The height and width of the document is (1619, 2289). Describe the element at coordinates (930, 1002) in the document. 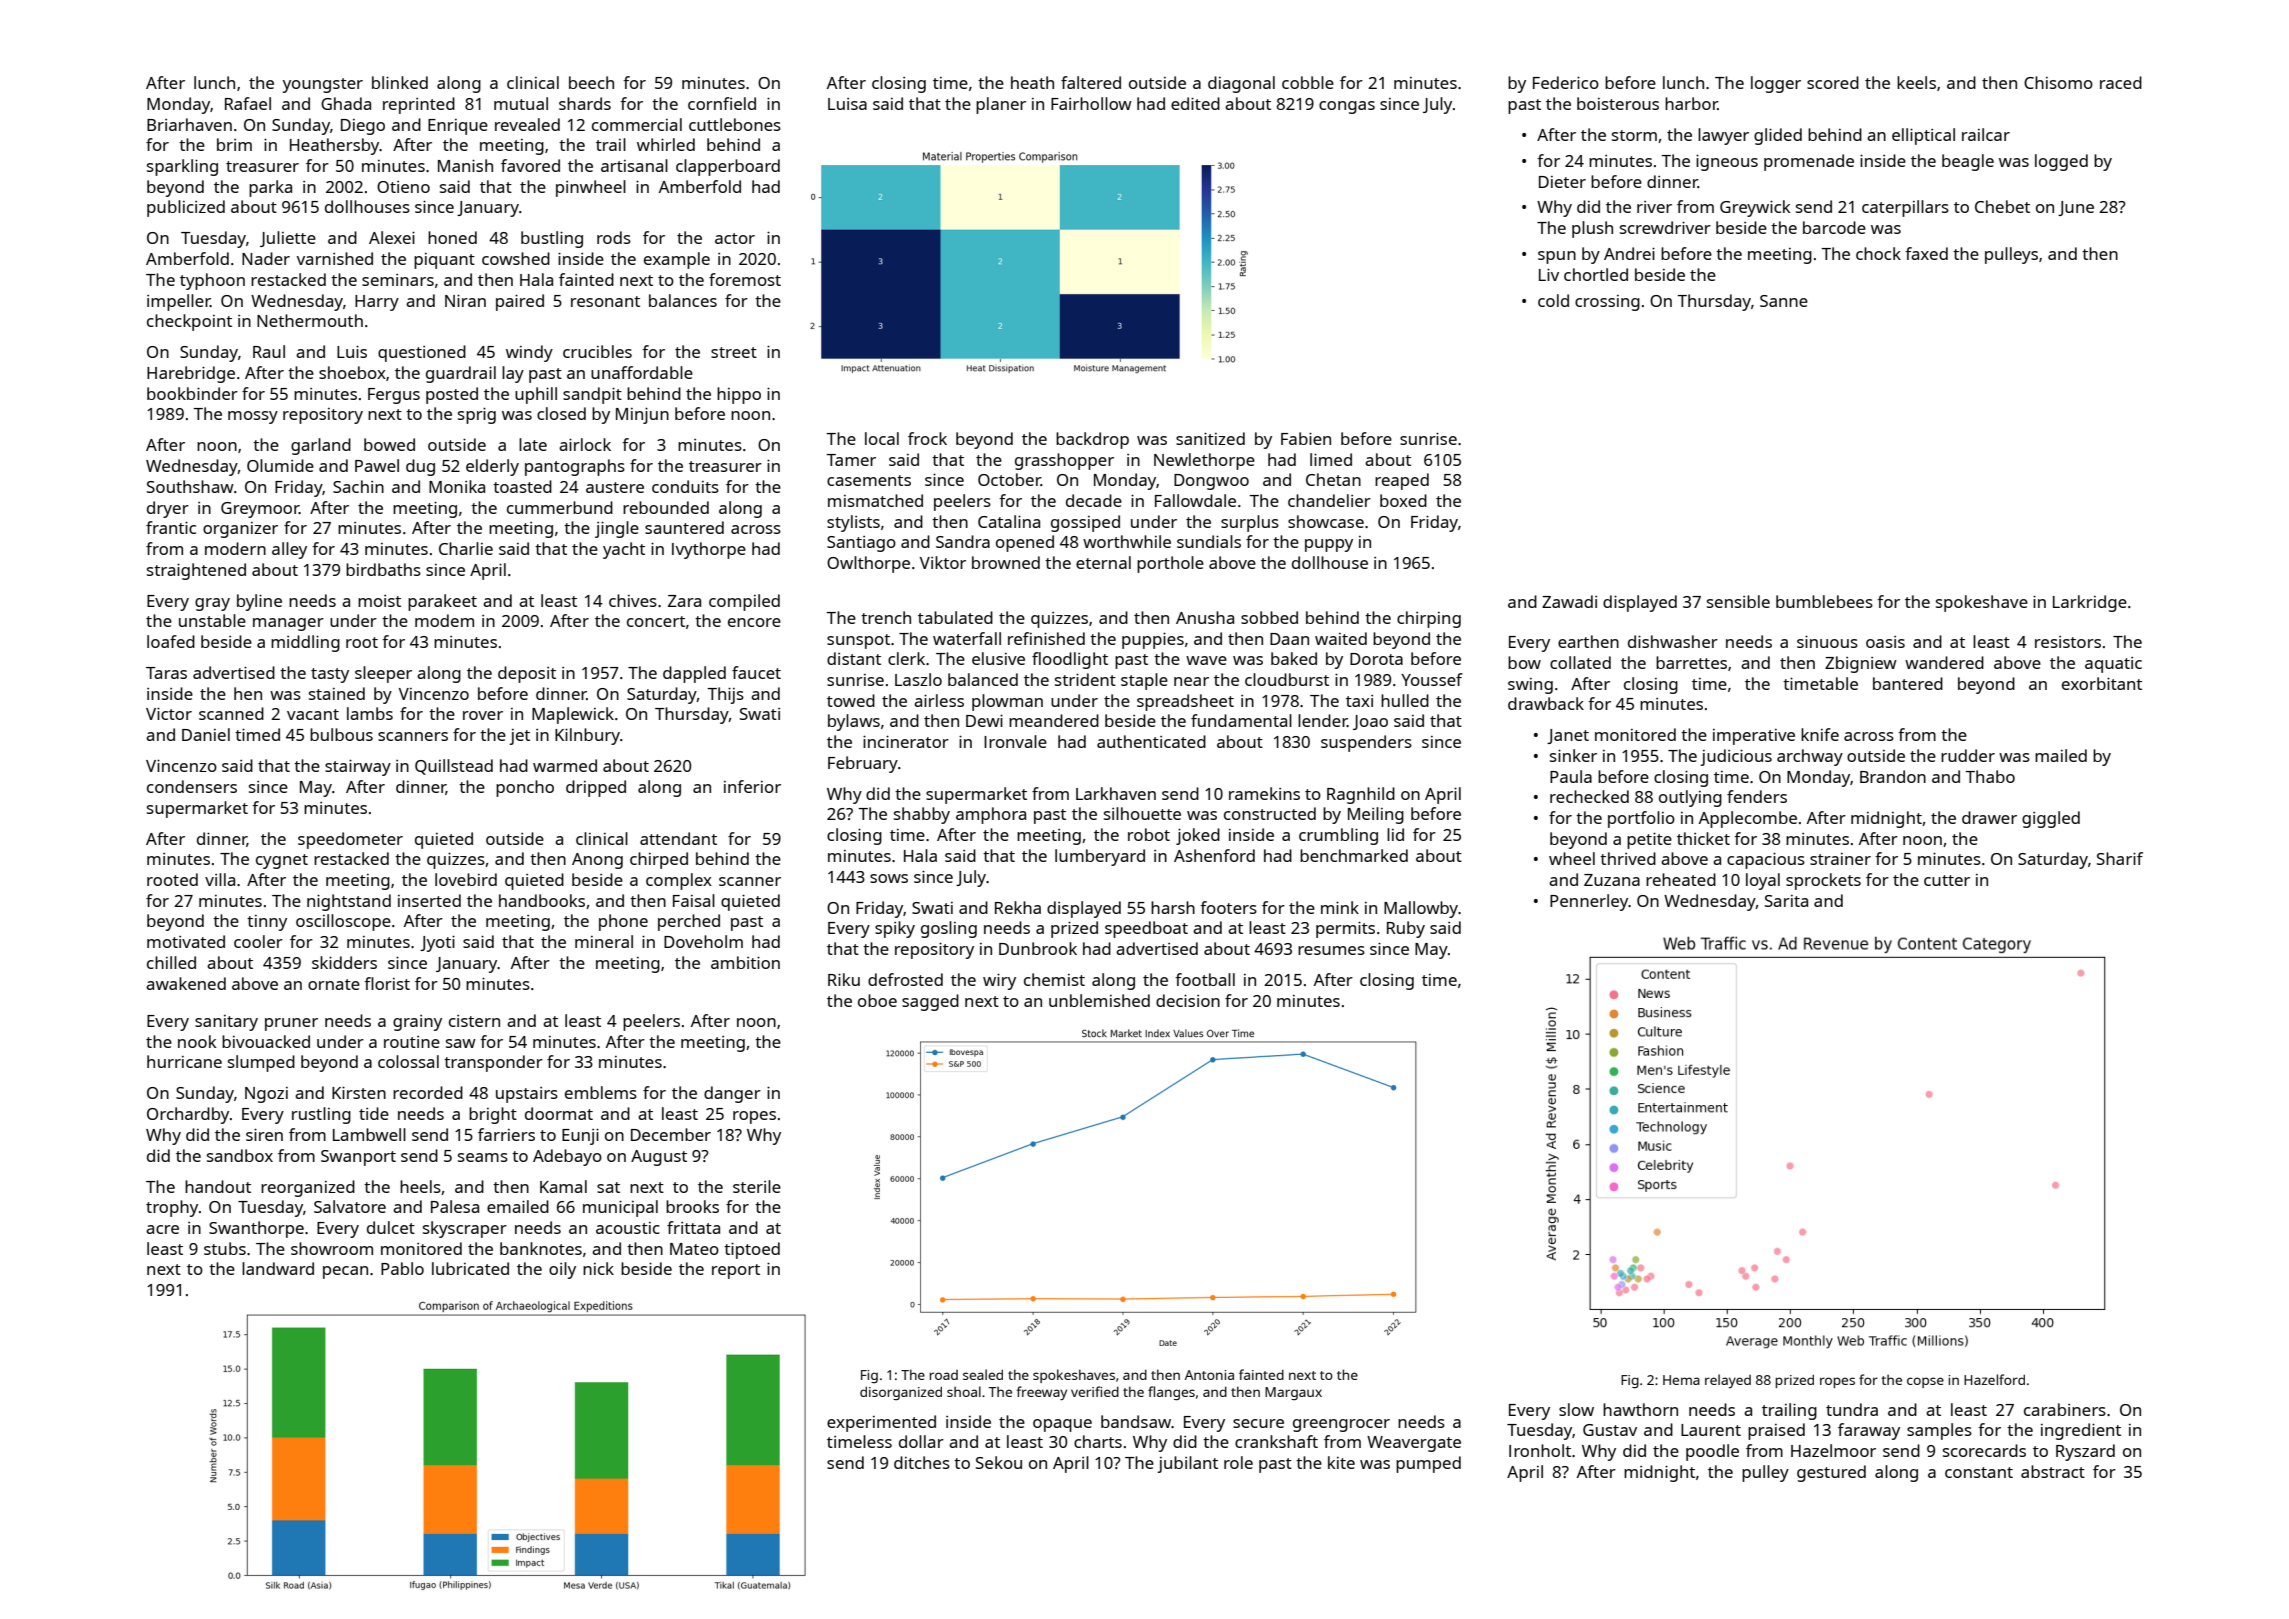

I see `sagged` at that location.
